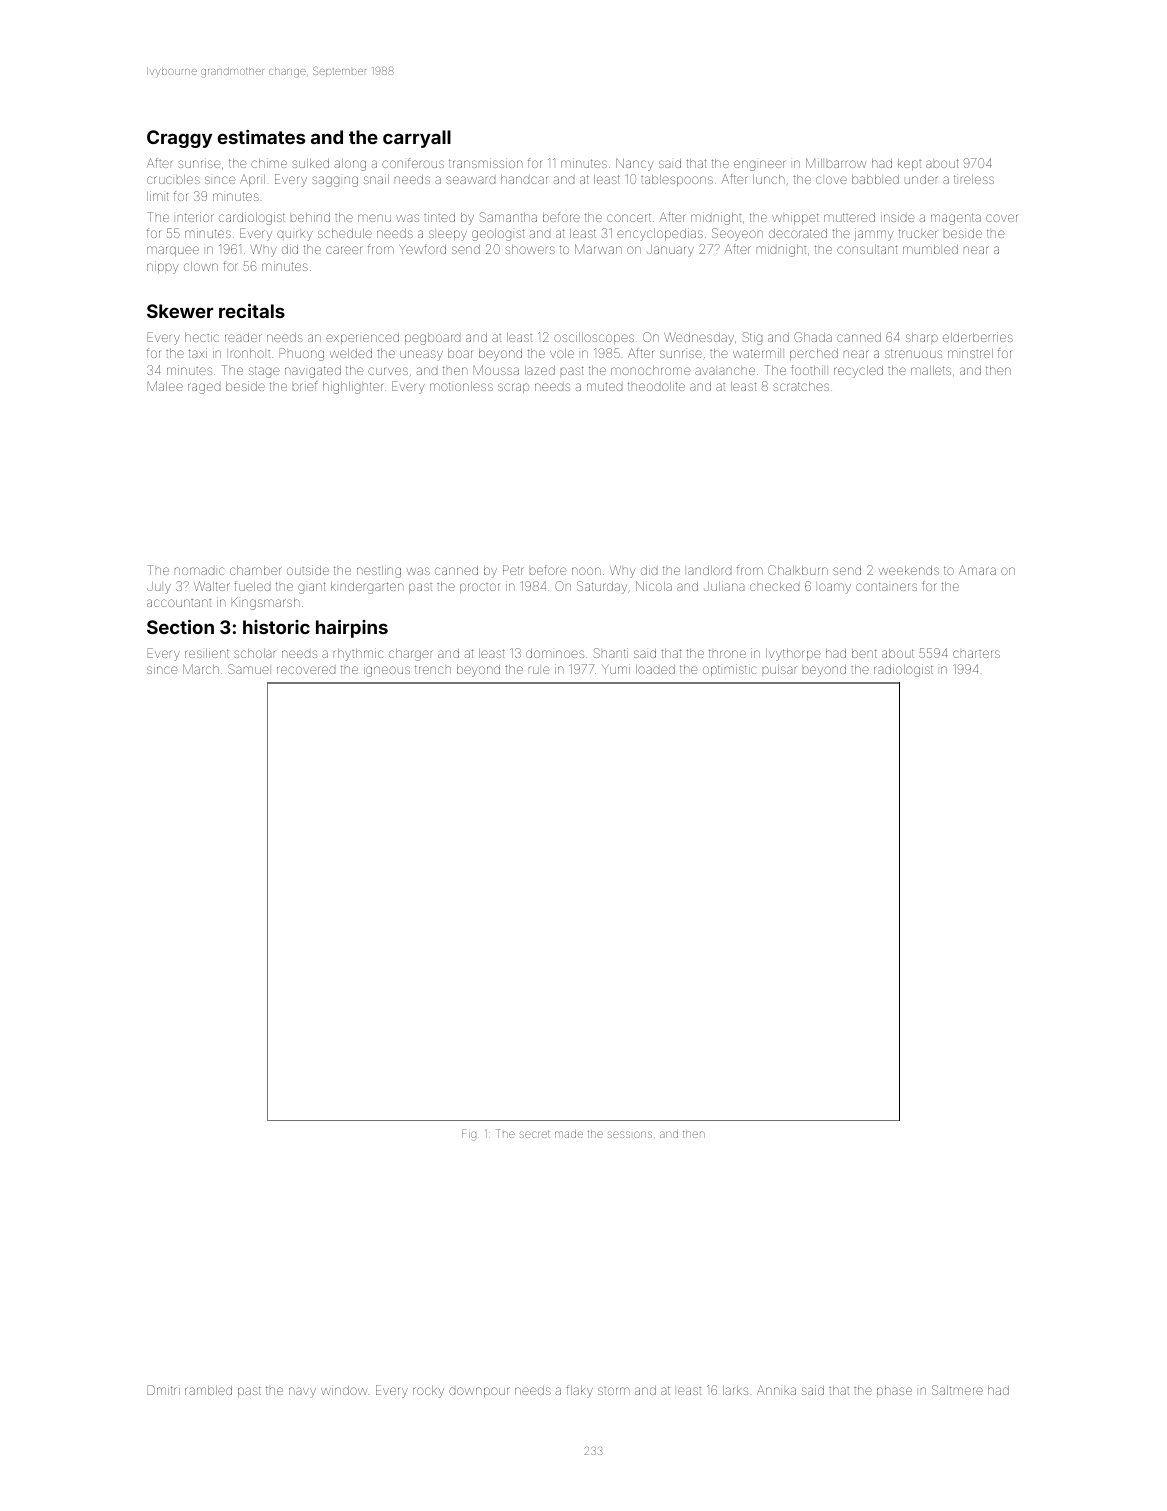 This screenshot has width=1167, height=1511. Describe the element at coordinates (616, 669) in the screenshot. I see `Yumi` at that location.
